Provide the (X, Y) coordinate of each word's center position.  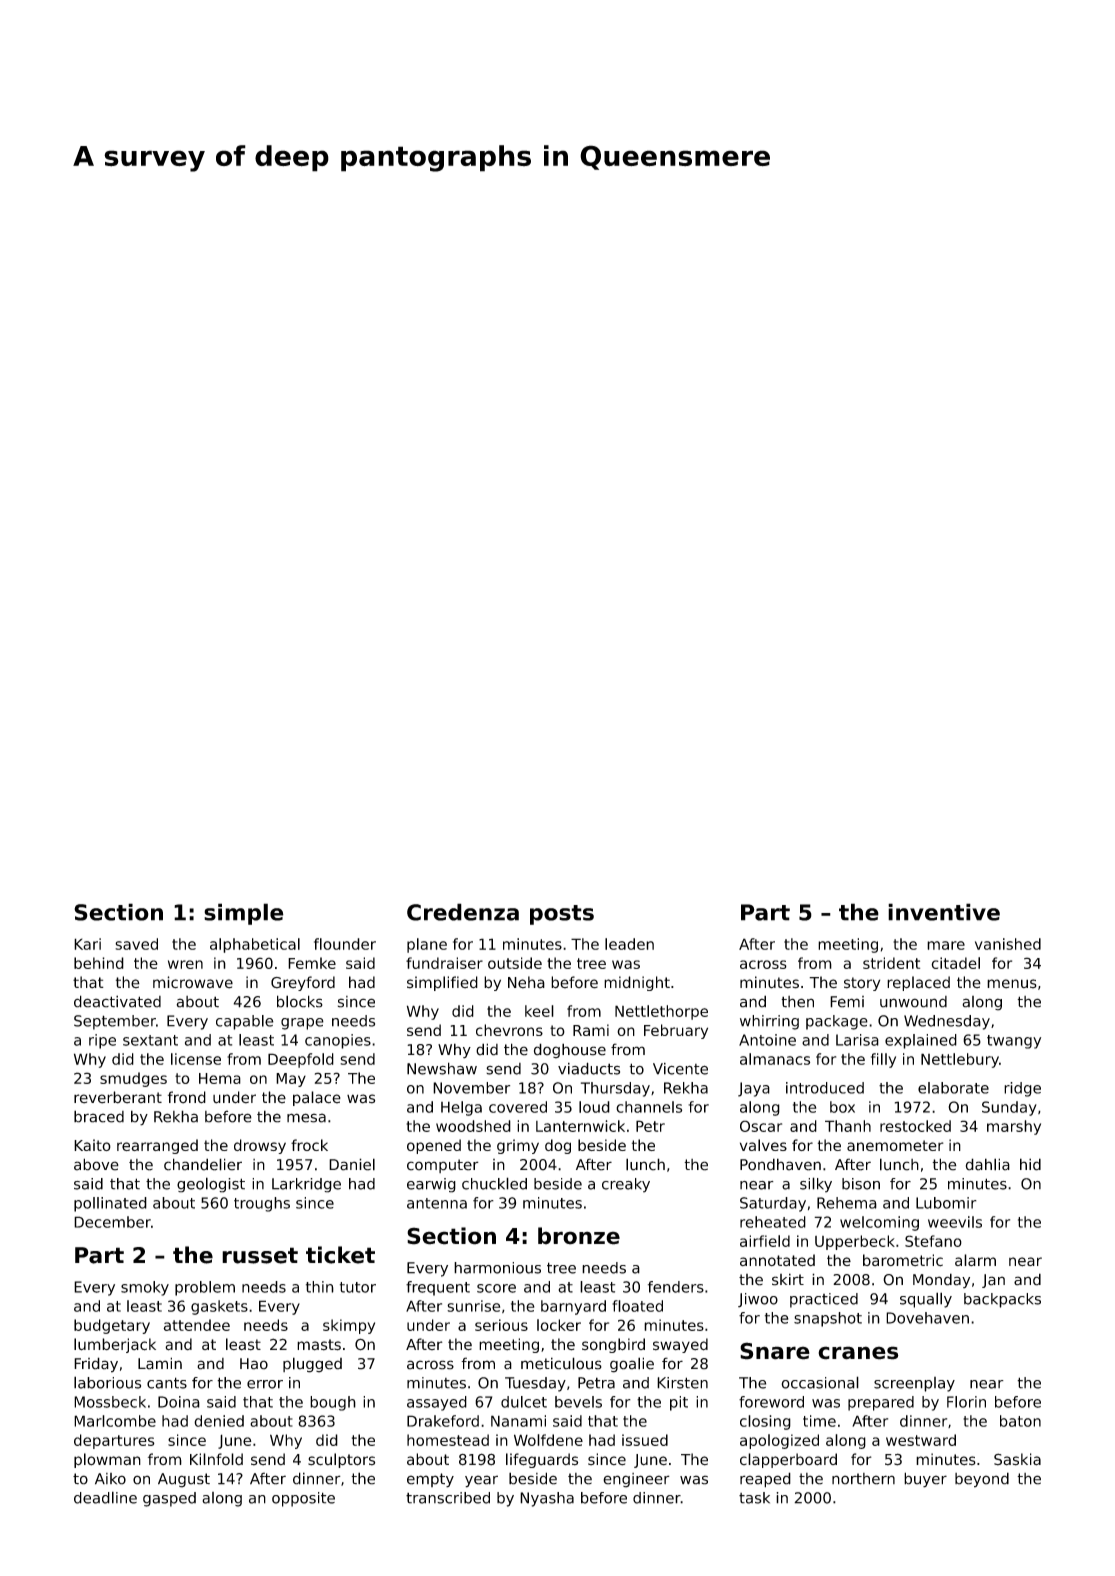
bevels (578, 1402)
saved (136, 944)
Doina (179, 1402)
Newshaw (442, 1068)
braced (99, 1116)
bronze (579, 1236)
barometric (903, 1260)
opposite (303, 1499)
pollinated (110, 1204)
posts (562, 915)
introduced (825, 1088)
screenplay (914, 1384)
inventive (944, 912)
